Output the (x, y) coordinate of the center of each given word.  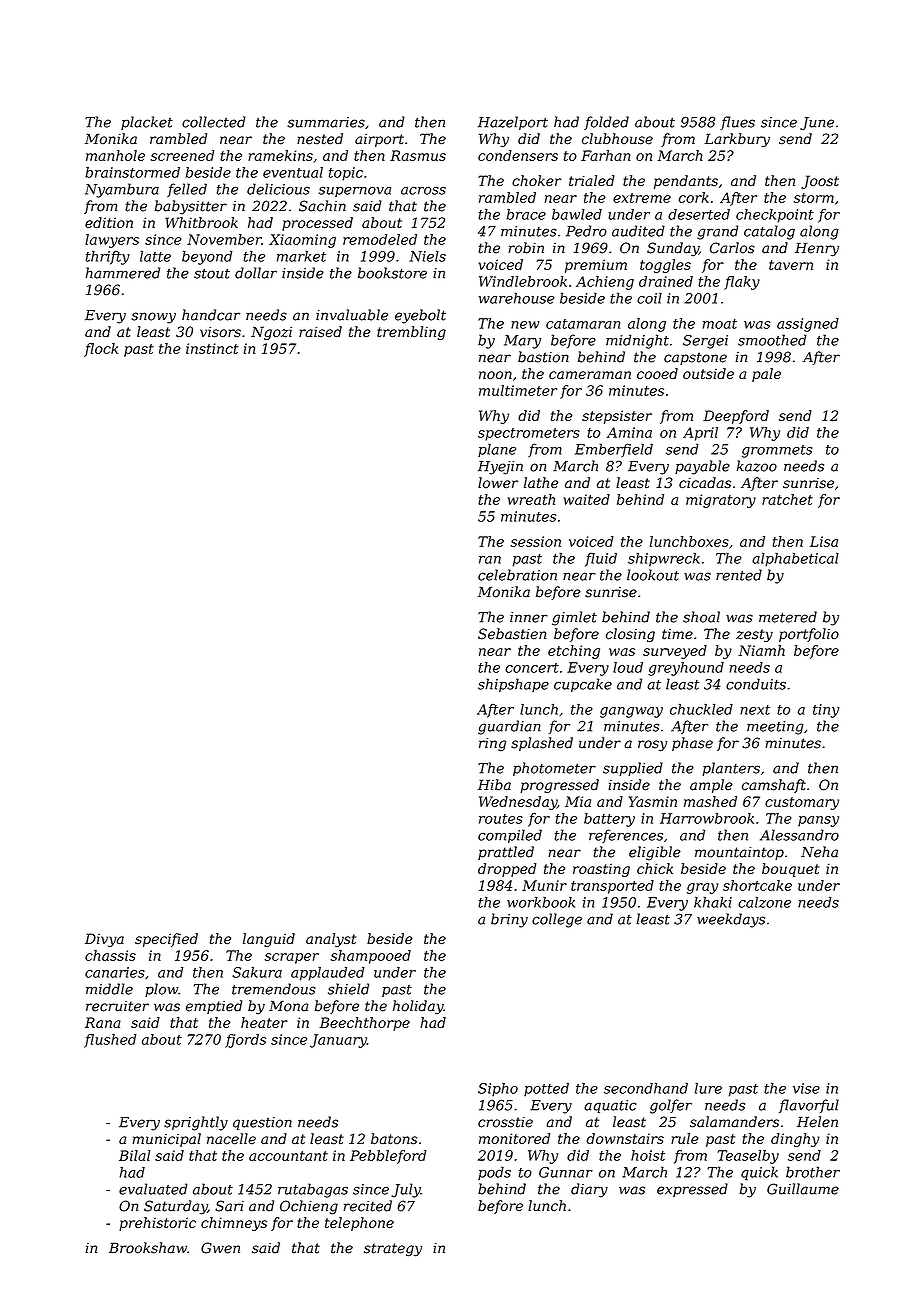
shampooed (370, 957)
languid (269, 940)
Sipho (498, 1090)
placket (147, 123)
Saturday (175, 1207)
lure (708, 1088)
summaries (326, 122)
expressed (692, 1190)
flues (737, 123)
